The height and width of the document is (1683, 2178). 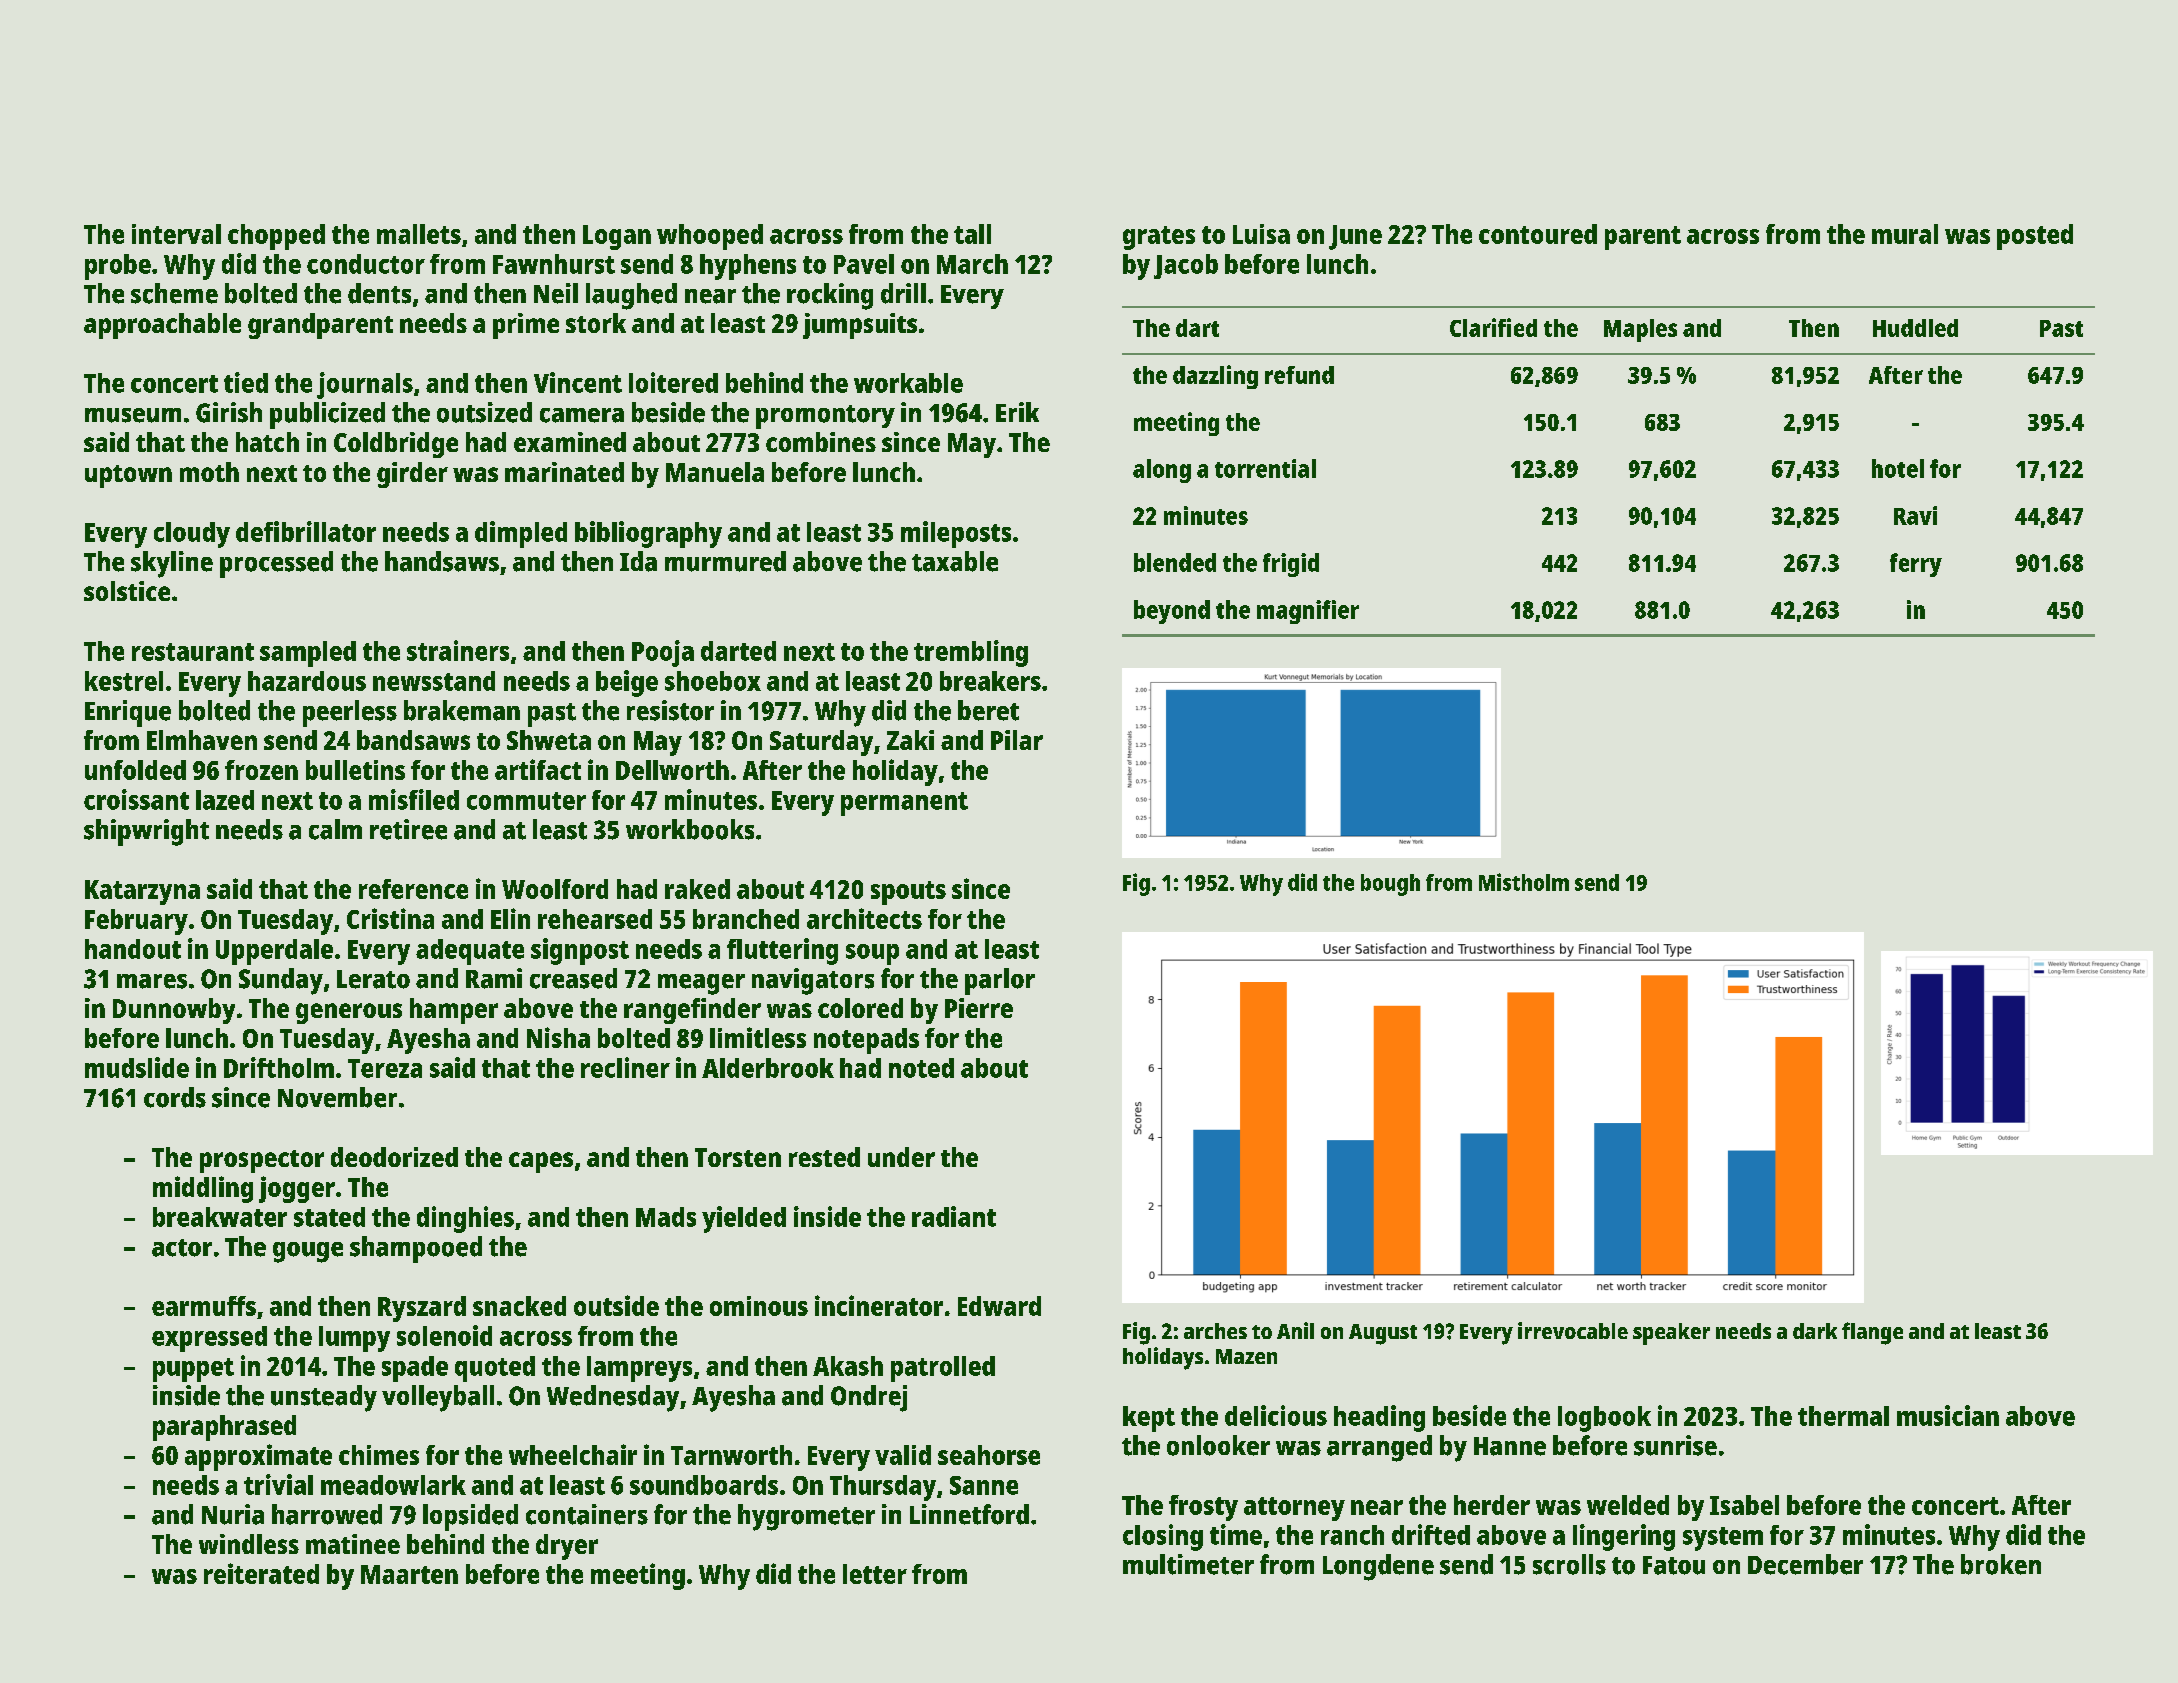 What do you see at coordinates (904, 804) in the document?
I see `permanent` at bounding box center [904, 804].
